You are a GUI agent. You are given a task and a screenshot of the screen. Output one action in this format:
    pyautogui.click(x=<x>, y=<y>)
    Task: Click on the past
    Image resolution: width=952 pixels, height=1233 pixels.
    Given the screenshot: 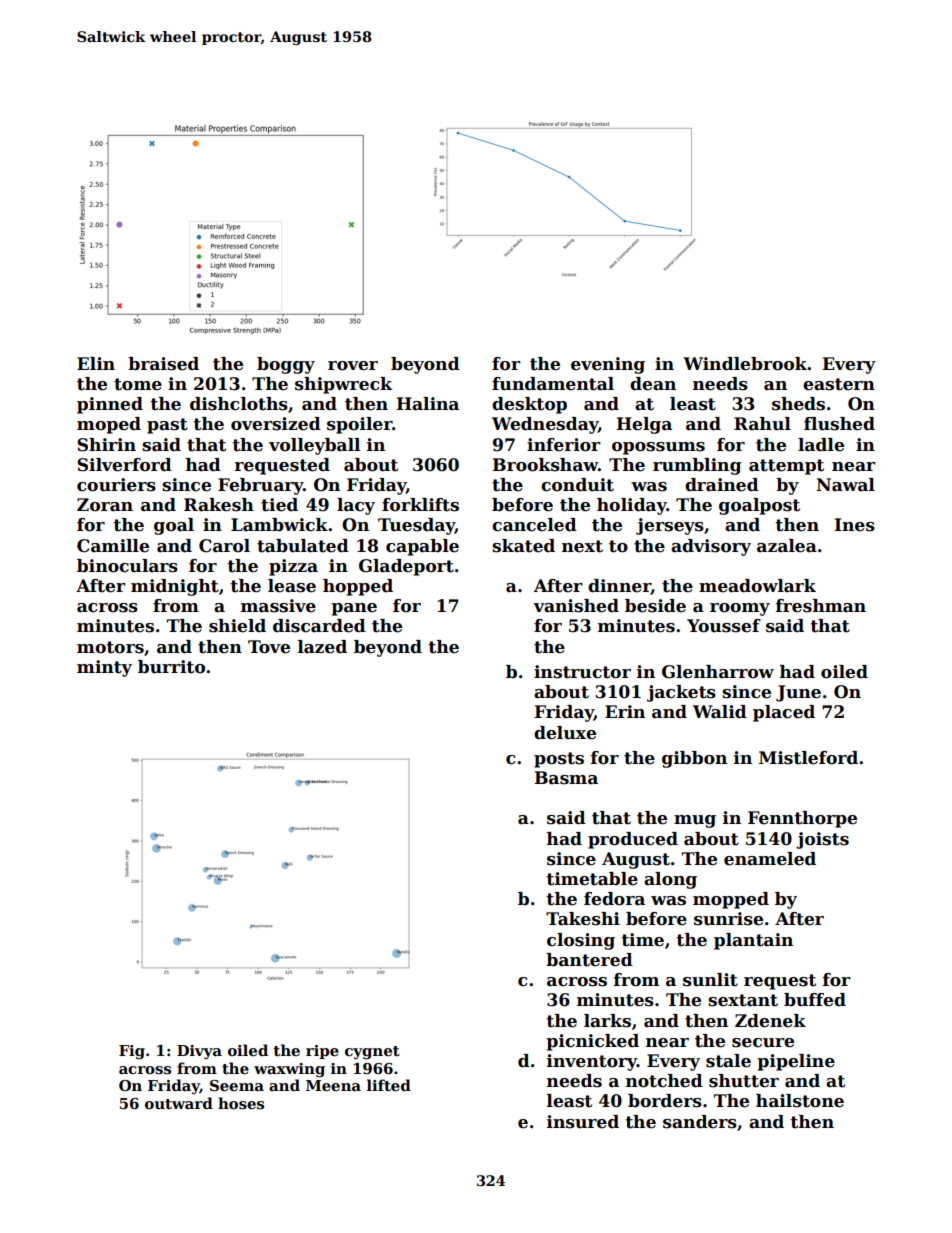 What is the action you would take?
    pyautogui.click(x=167, y=426)
